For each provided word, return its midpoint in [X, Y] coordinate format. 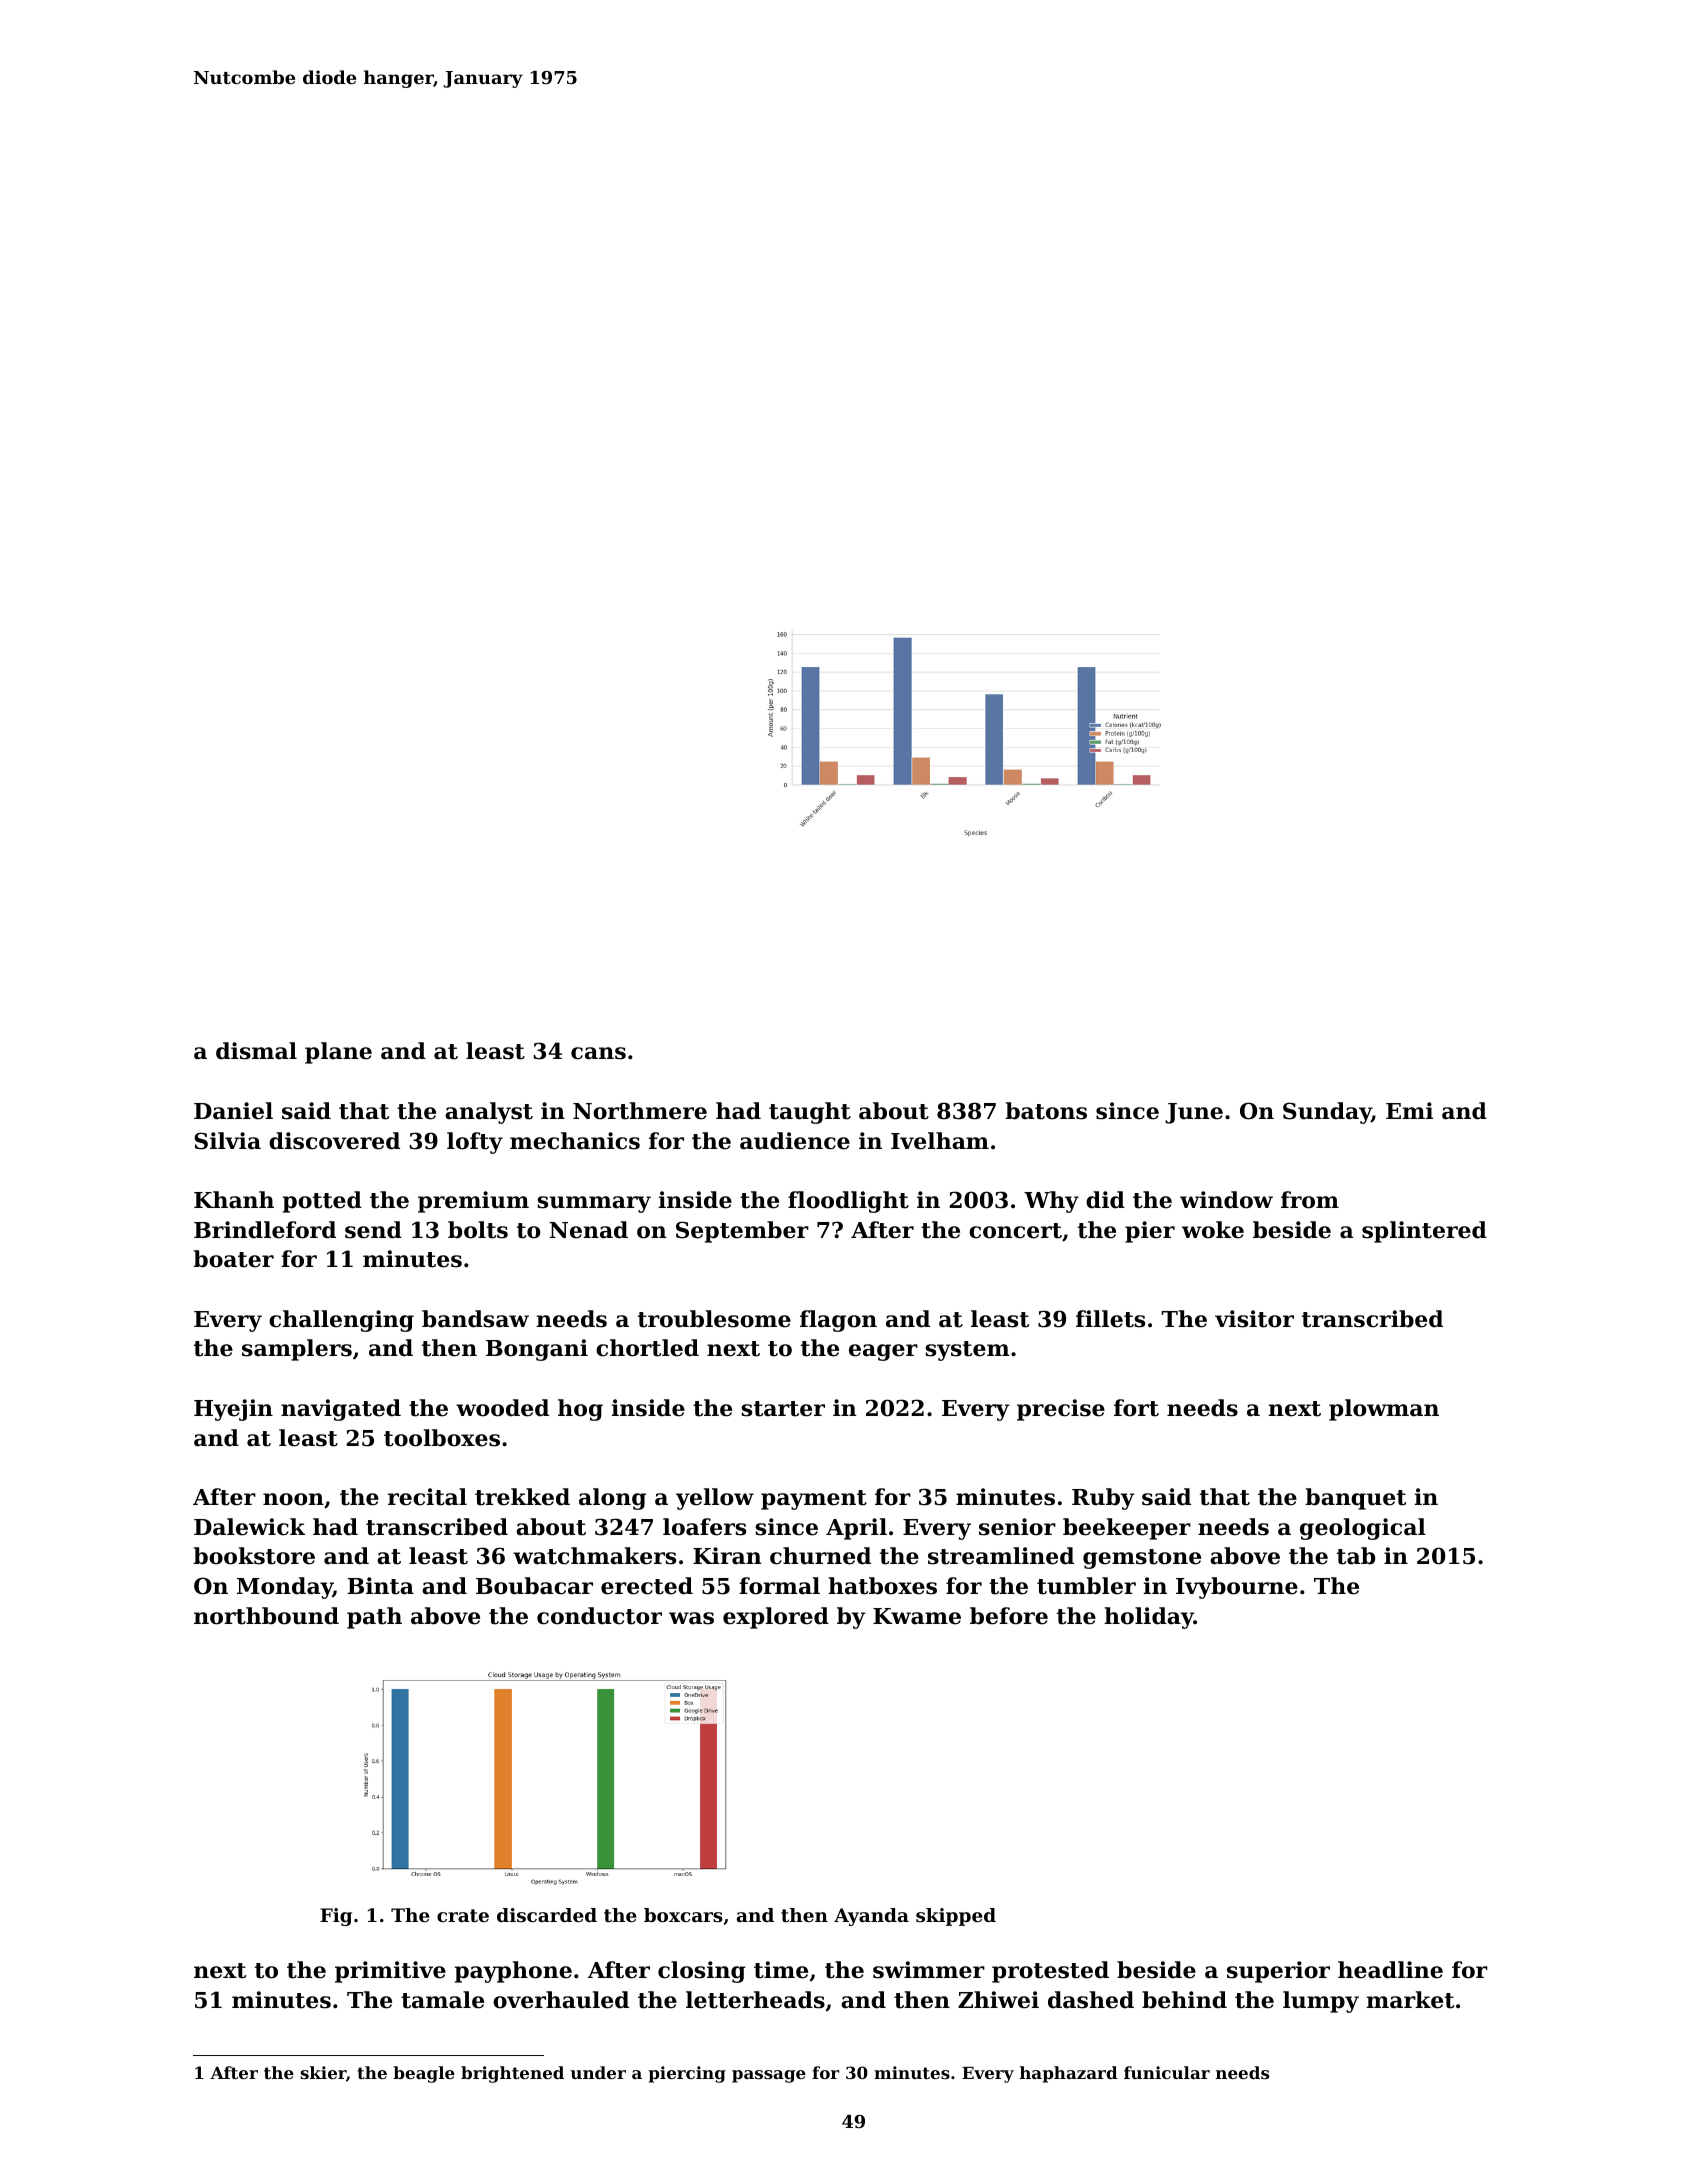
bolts [478, 1230]
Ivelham [940, 1141]
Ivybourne [1237, 1588]
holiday [1149, 1618]
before [1009, 1616]
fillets [1110, 1319]
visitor [1254, 1319]
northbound [266, 1616]
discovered [334, 1141]
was [691, 1618]
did [1105, 1200]
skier [323, 2072]
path [374, 1618]
